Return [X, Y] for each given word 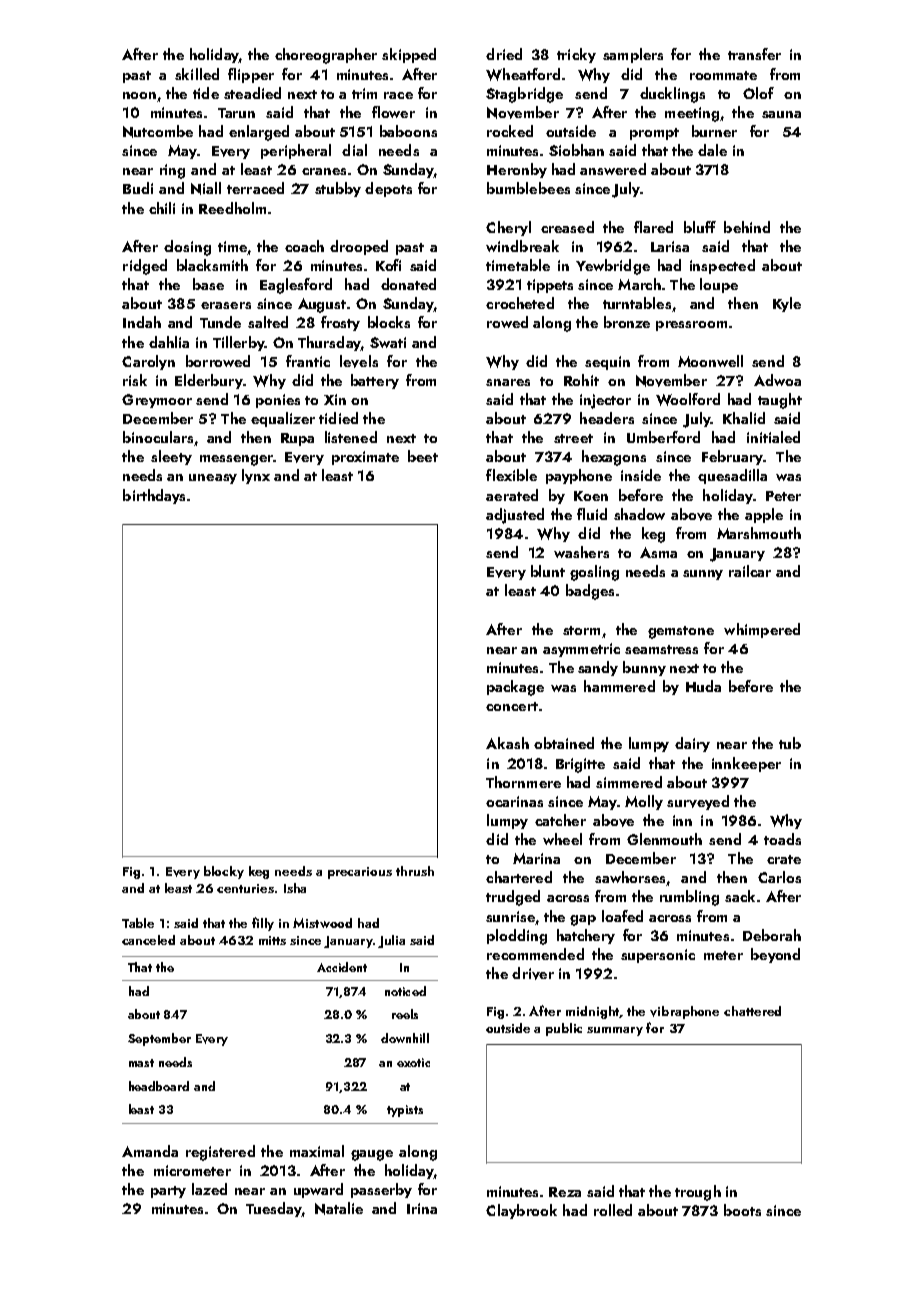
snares [508, 382]
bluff [700, 227]
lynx [256, 476]
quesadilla [732, 476]
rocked [510, 131]
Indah [142, 322]
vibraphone [684, 1012]
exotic [413, 1062]
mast [141, 1063]
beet [423, 456]
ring [172, 171]
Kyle [787, 304]
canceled [148, 940]
